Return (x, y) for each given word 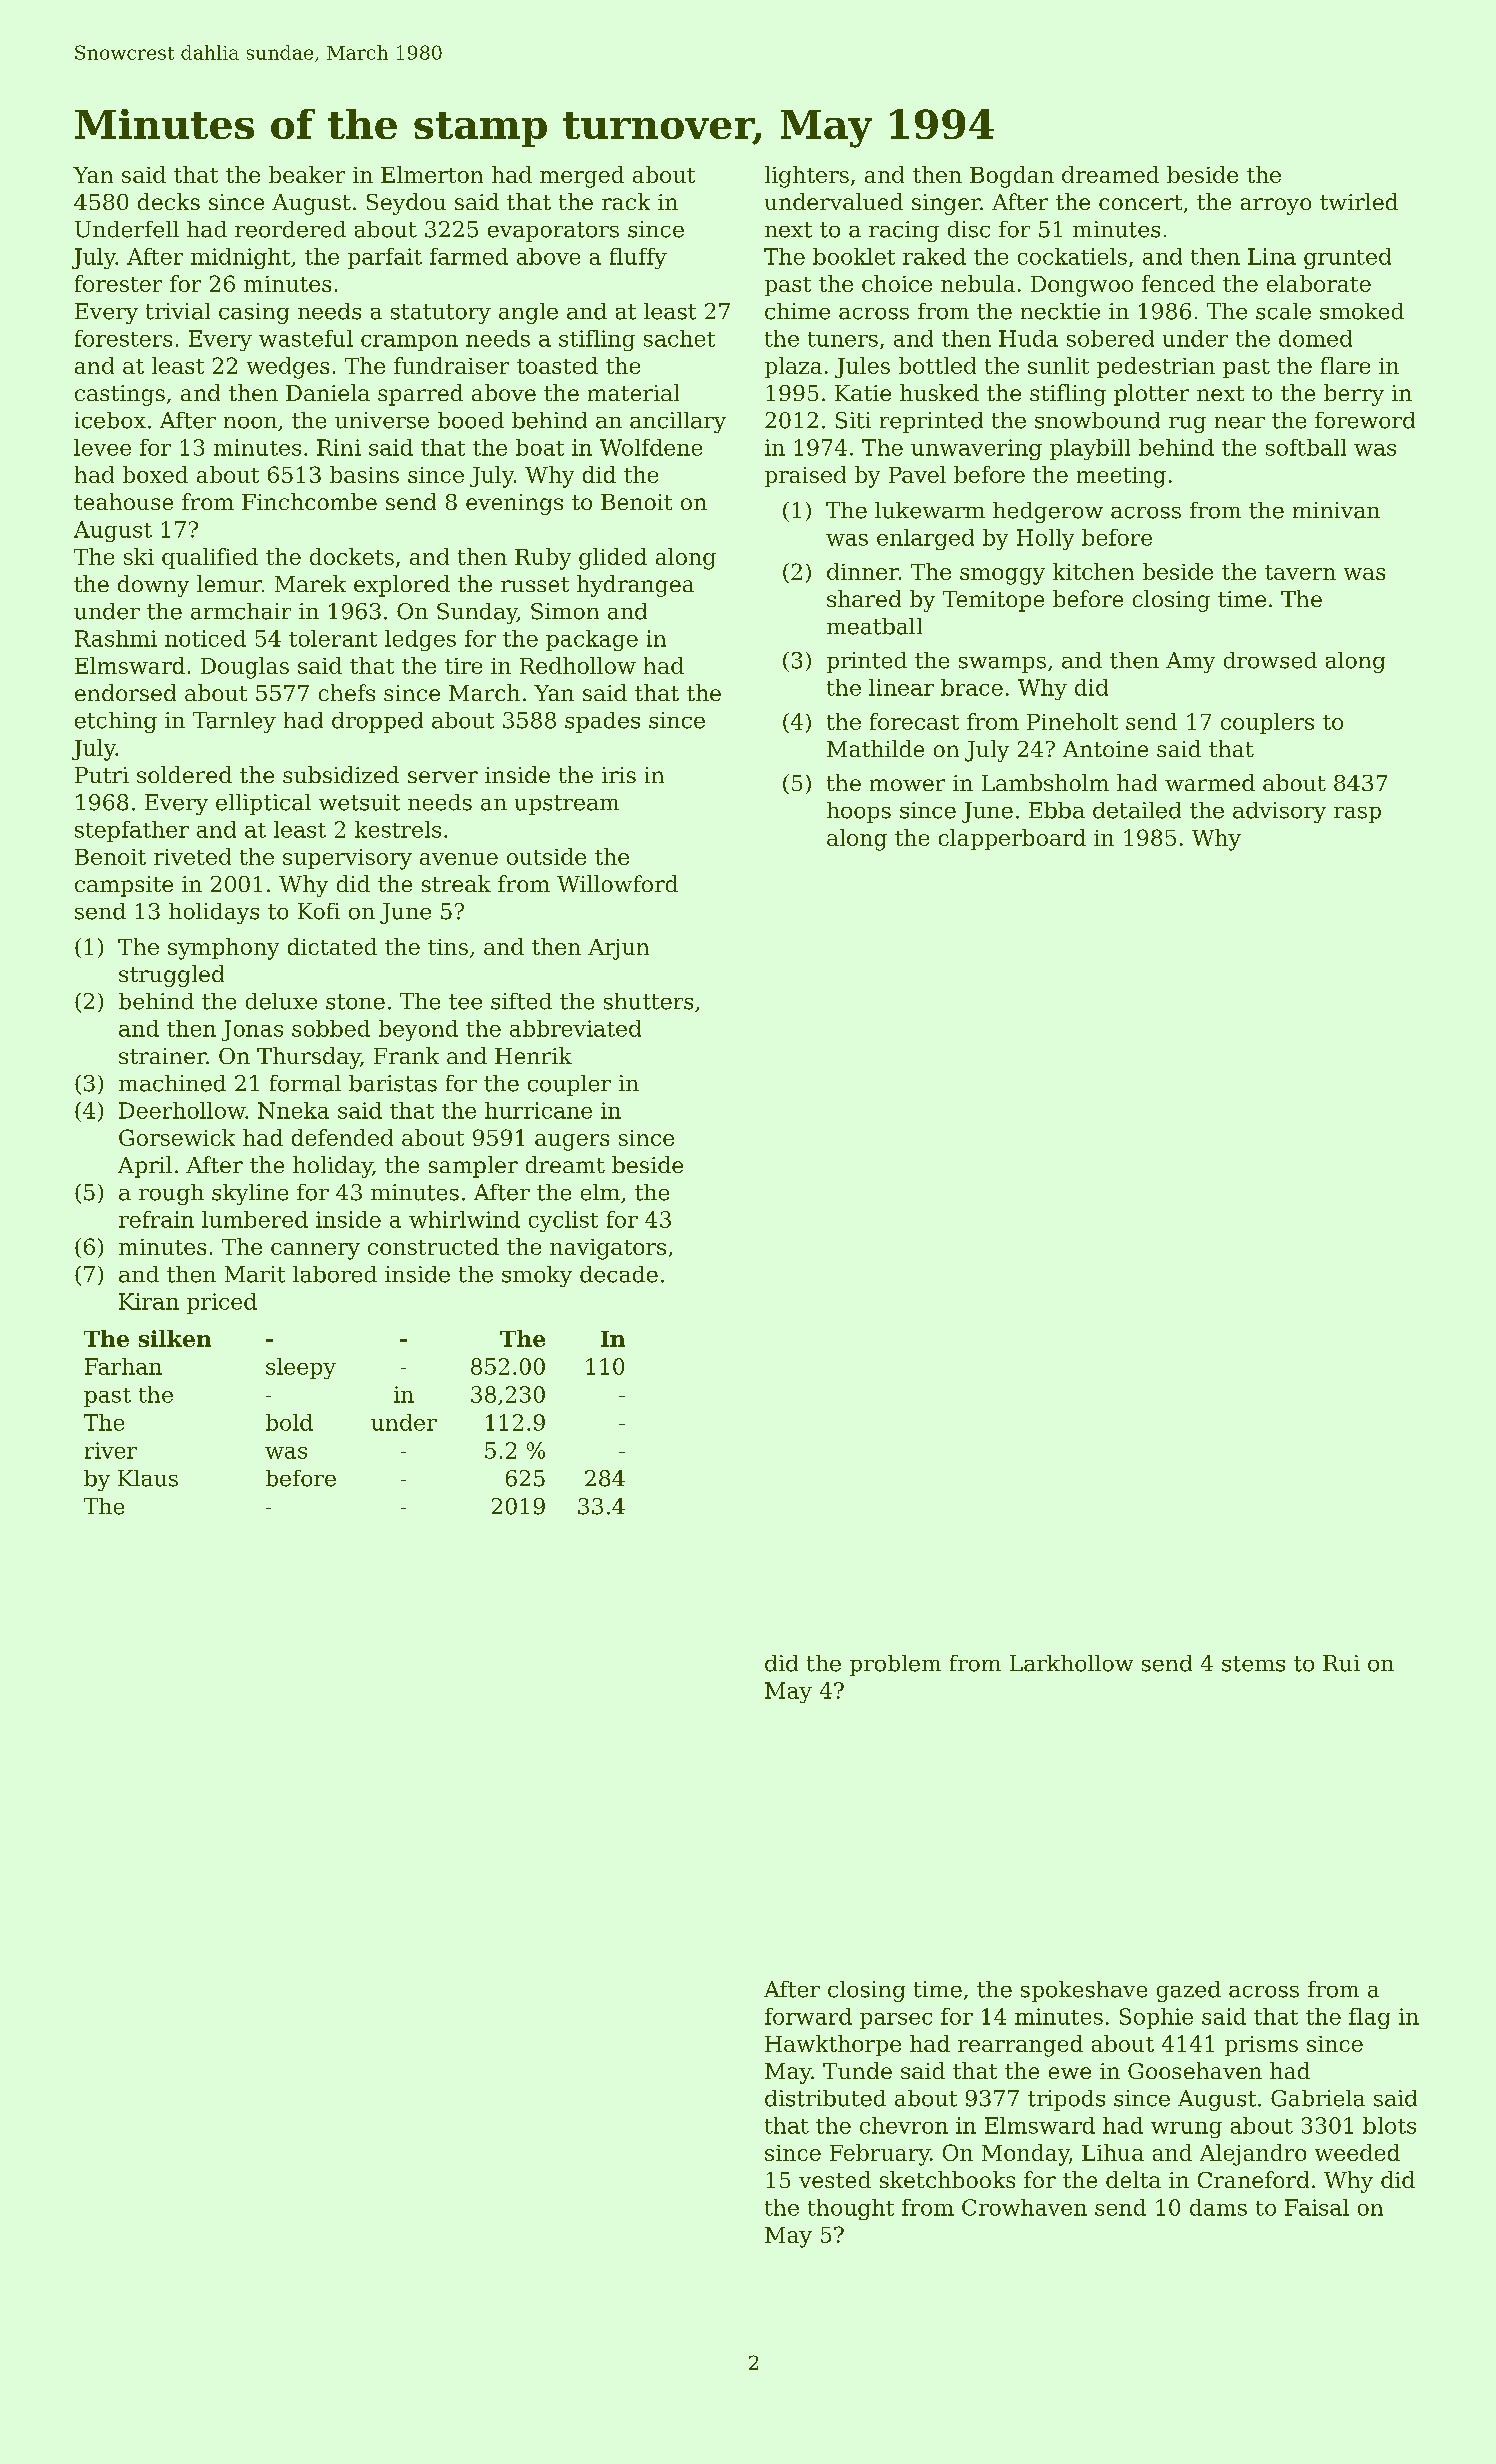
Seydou (406, 204)
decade (619, 1274)
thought (851, 2209)
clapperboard (1012, 839)
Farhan (123, 1366)
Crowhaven (1024, 2207)
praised (805, 476)
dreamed (1110, 174)
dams (1218, 2207)
